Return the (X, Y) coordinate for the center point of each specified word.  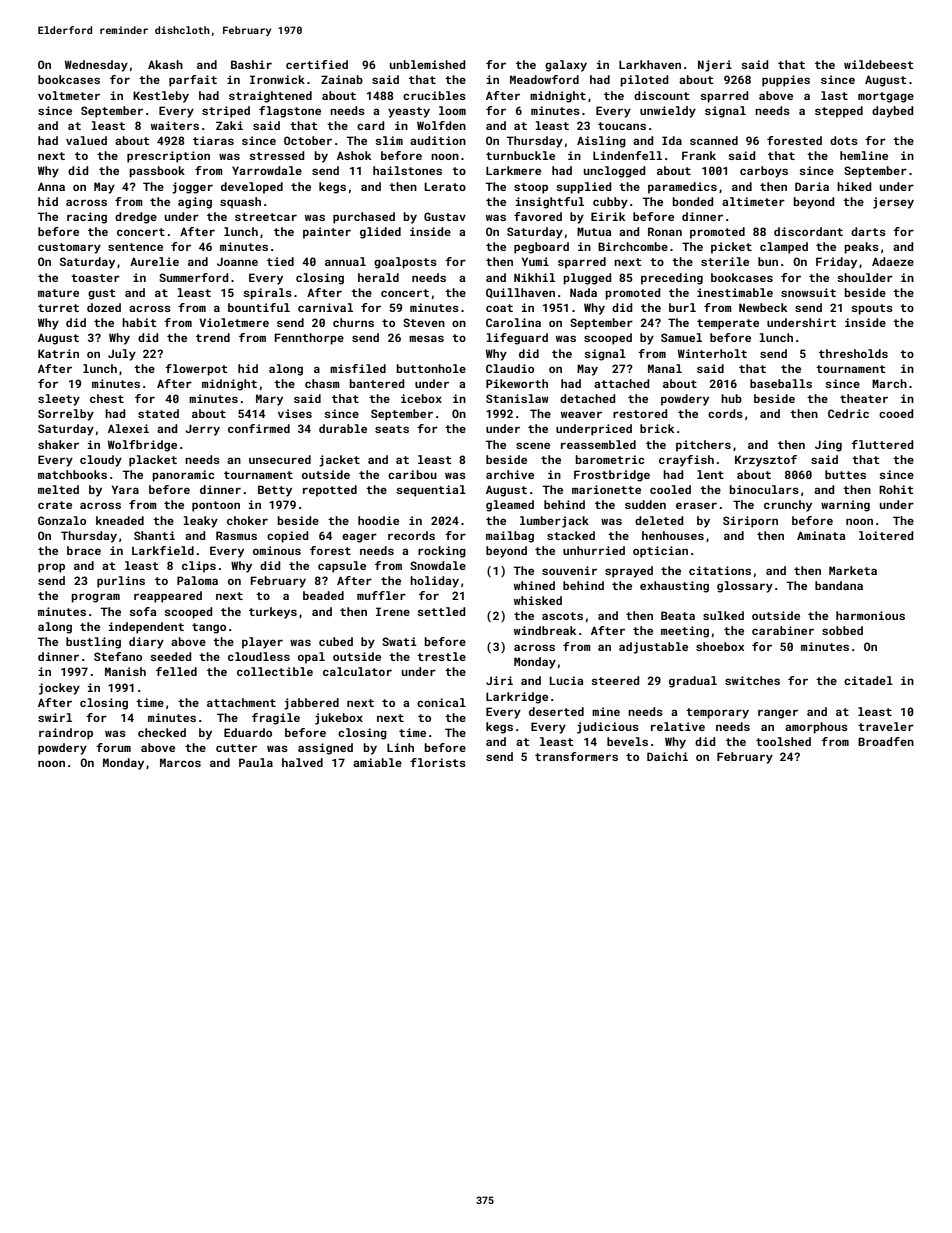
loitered (886, 535)
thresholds (853, 353)
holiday (434, 582)
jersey (893, 203)
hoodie (378, 520)
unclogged (615, 172)
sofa (142, 611)
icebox (421, 398)
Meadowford (544, 79)
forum (113, 747)
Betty (275, 491)
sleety (59, 400)
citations (720, 570)
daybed (893, 112)
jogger (192, 188)
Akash (165, 64)
